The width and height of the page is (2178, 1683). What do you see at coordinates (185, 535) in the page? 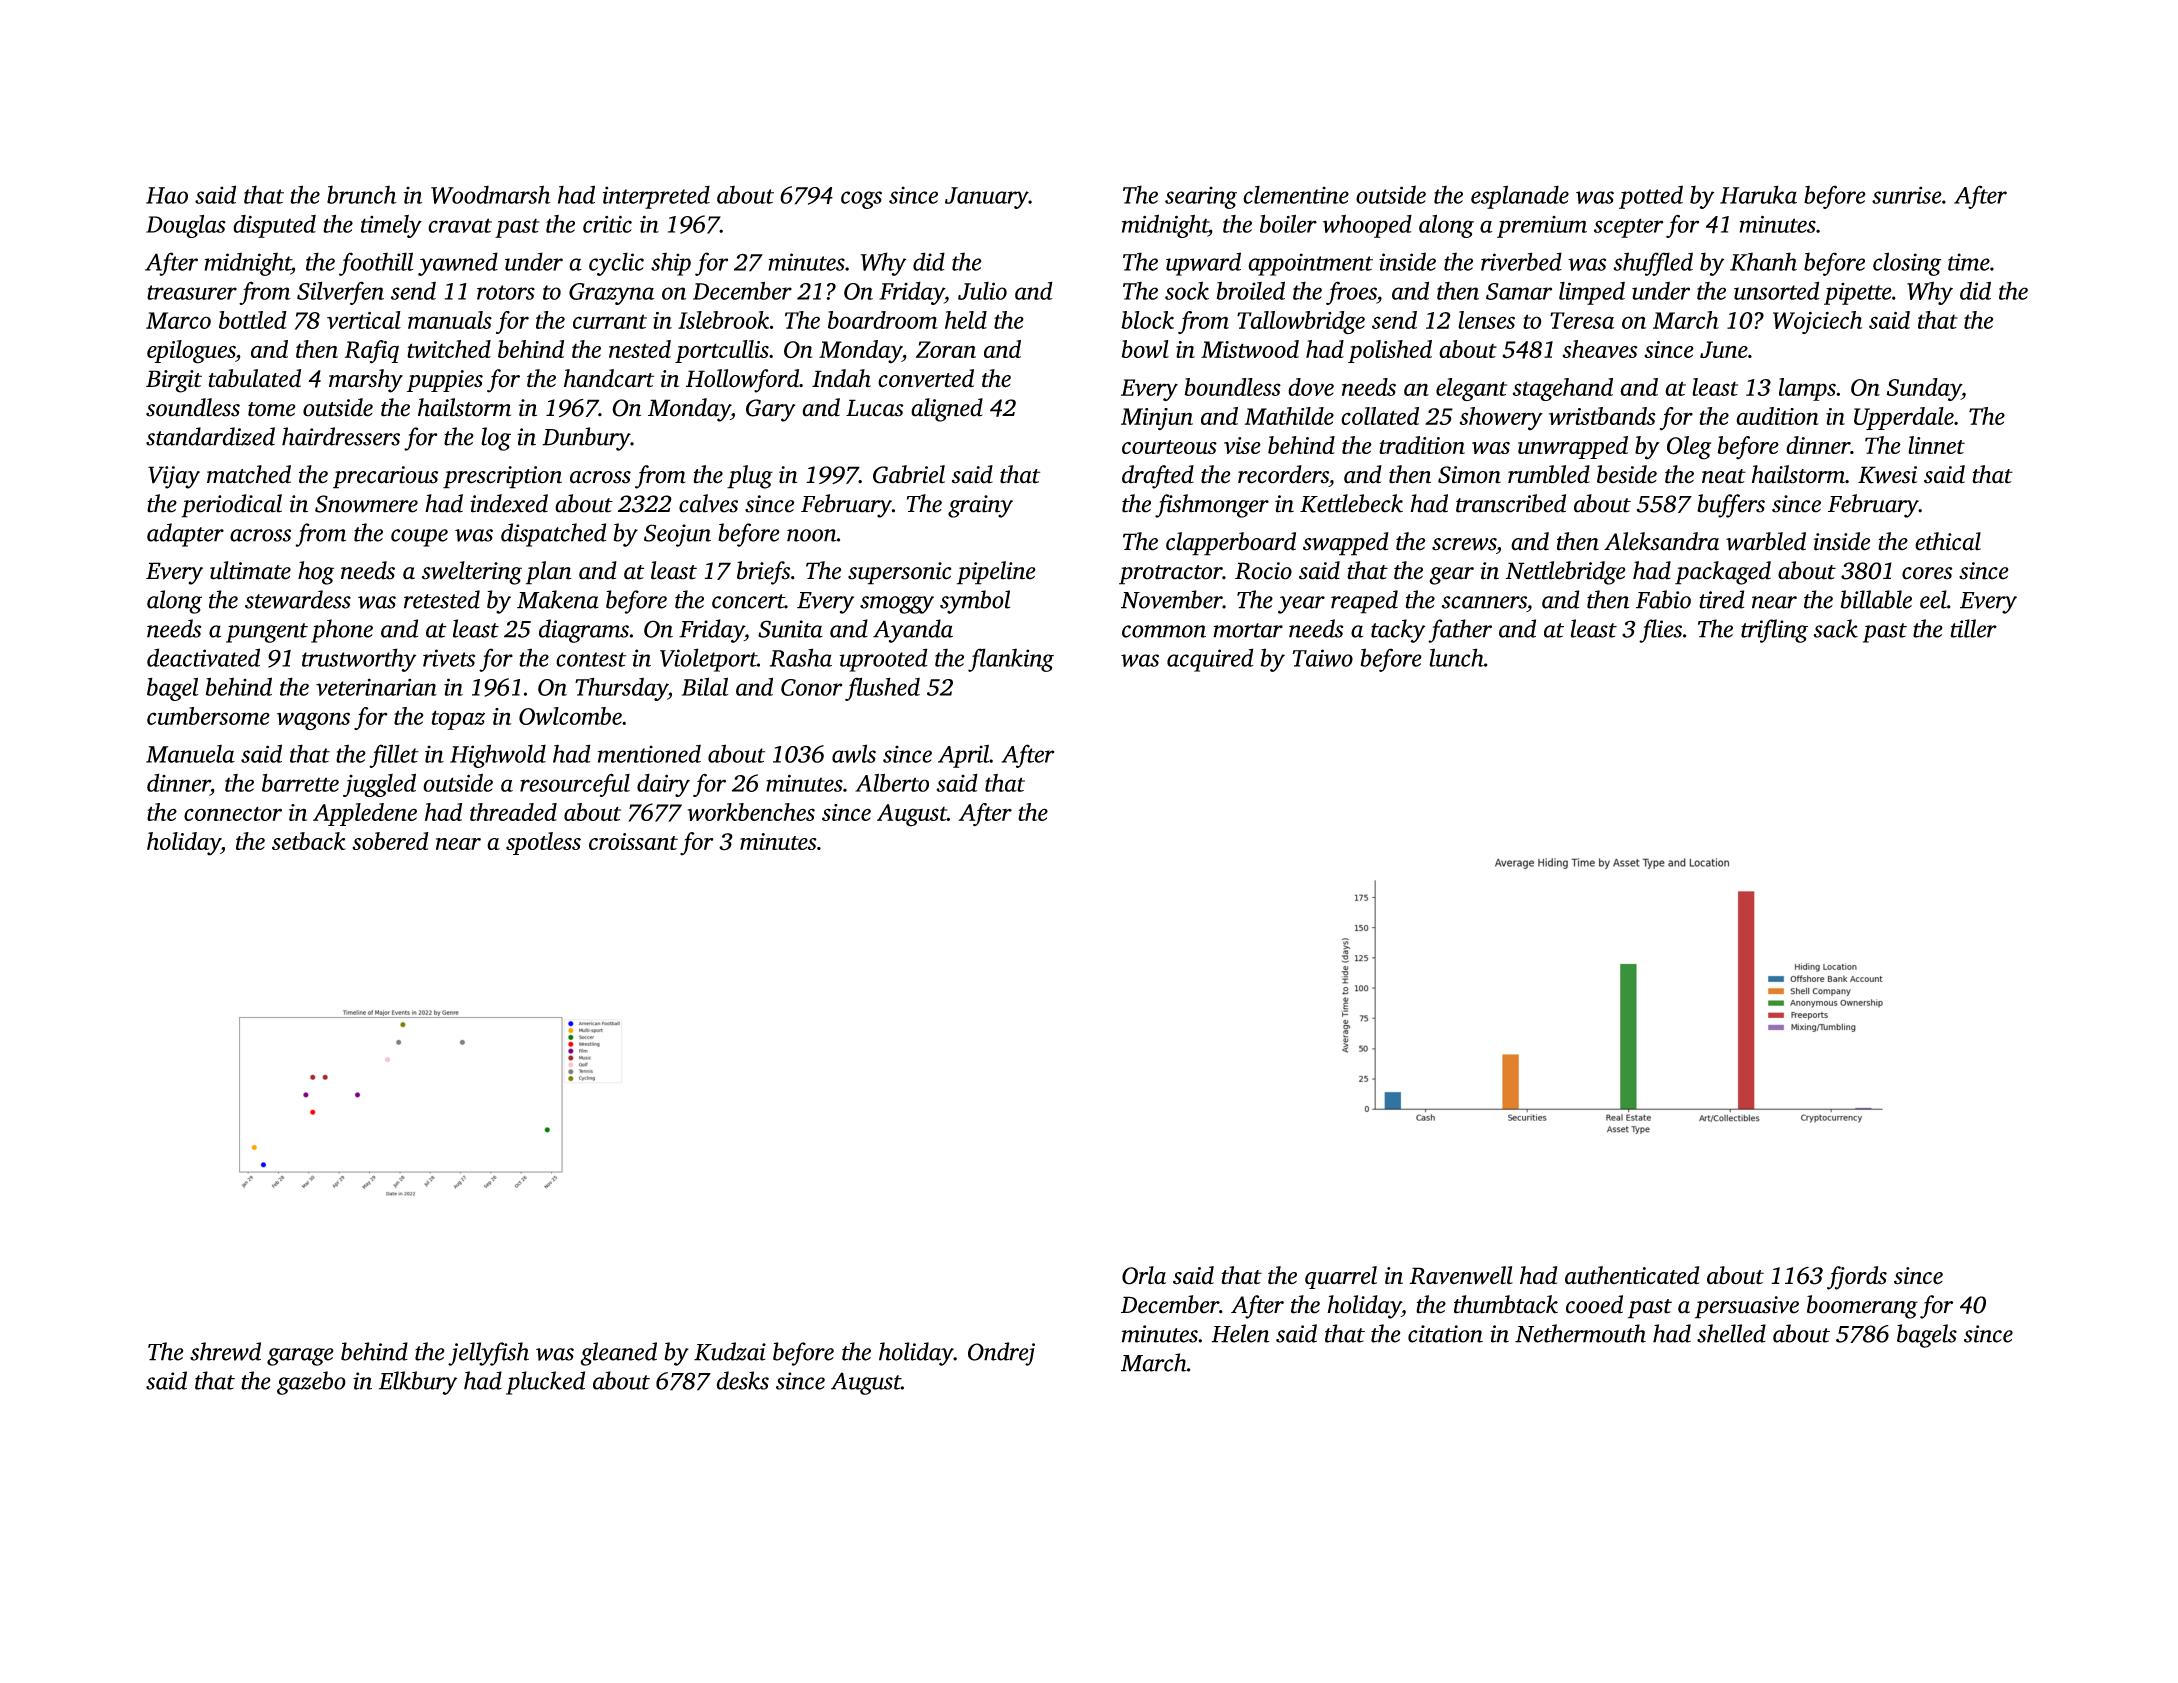
I see `adapter` at bounding box center [185, 535].
